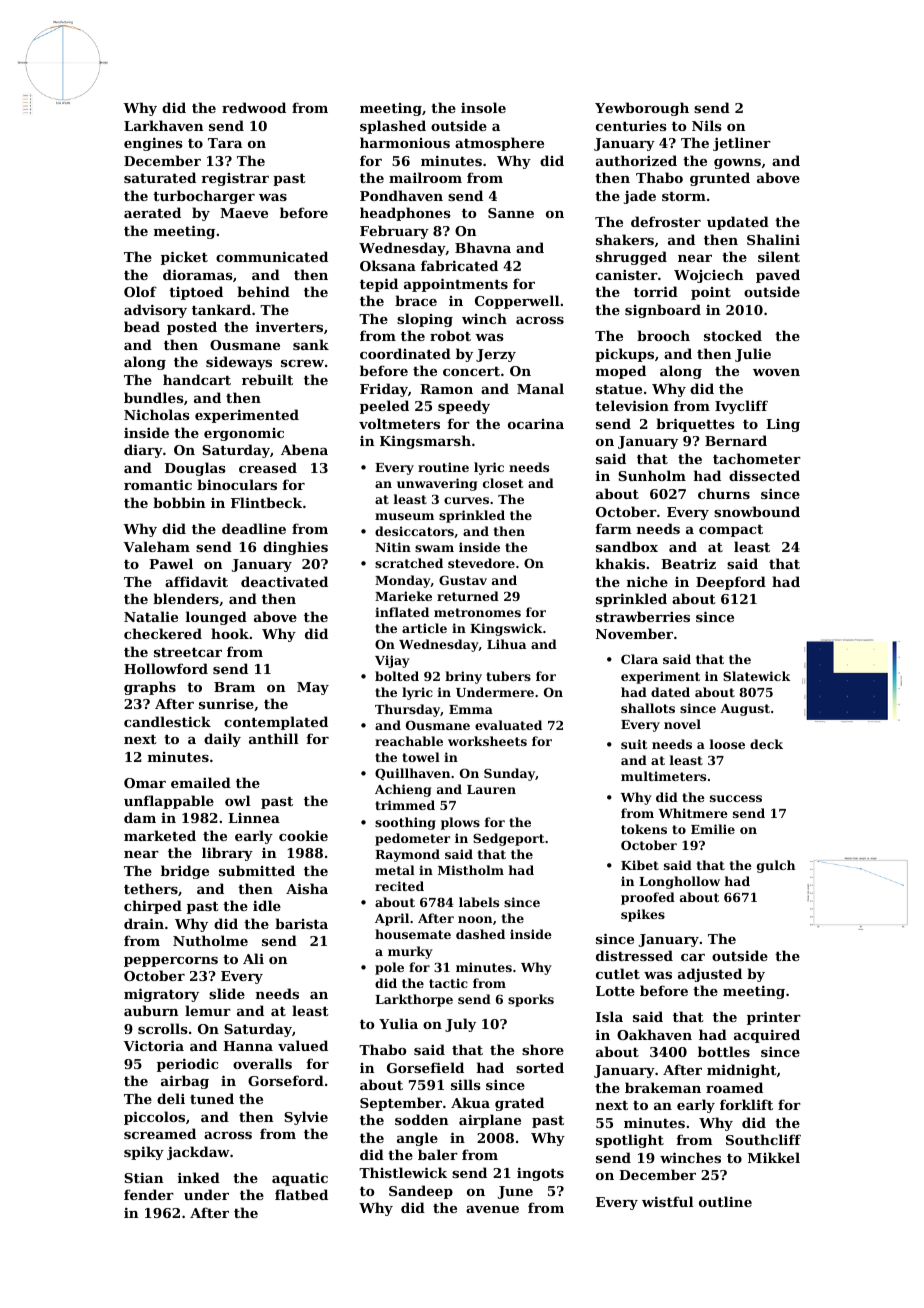 This screenshot has width=924, height=1308. I want to click on Larkhaven, so click(163, 125).
